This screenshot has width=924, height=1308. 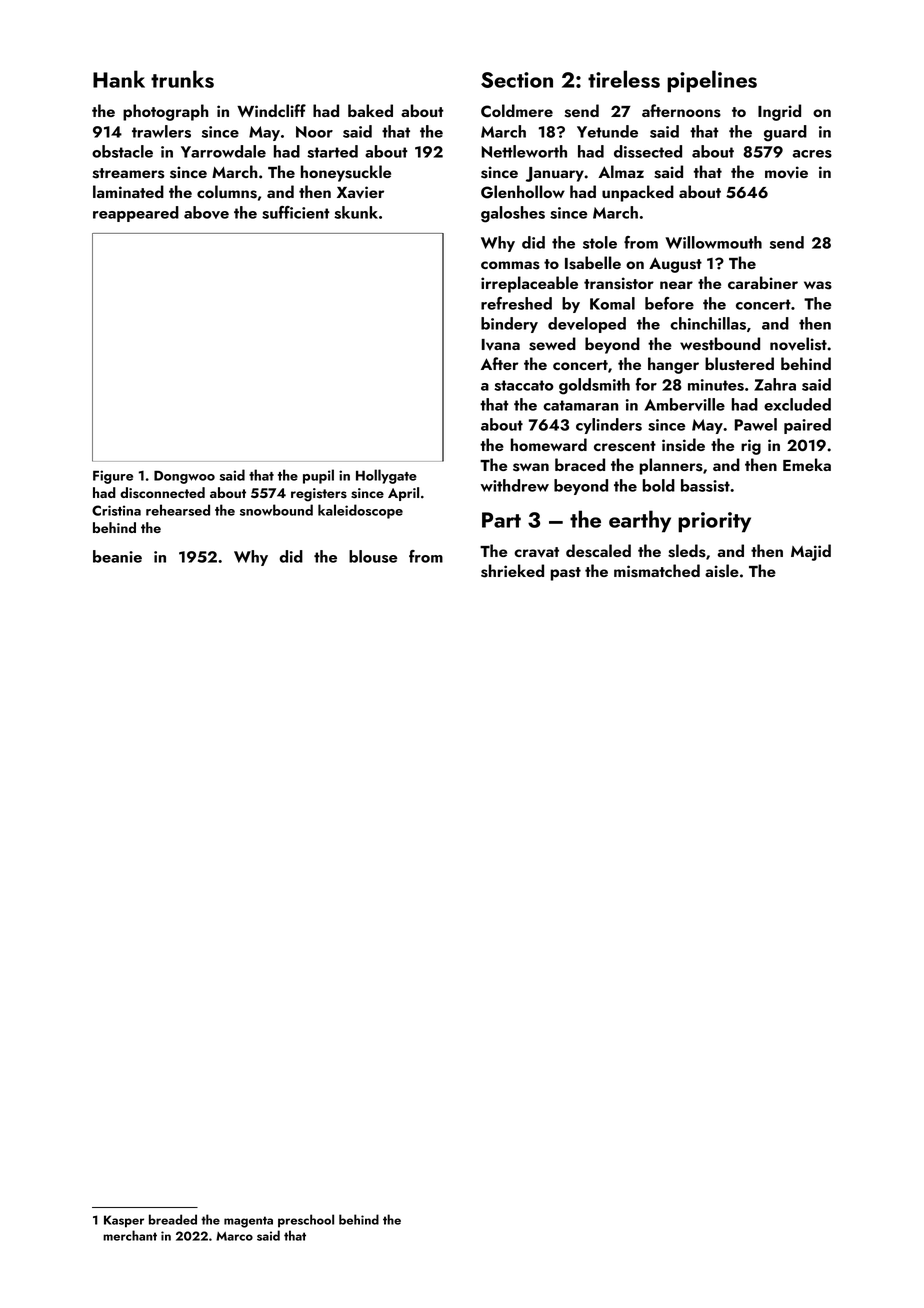 I want to click on magenta, so click(x=248, y=1222).
